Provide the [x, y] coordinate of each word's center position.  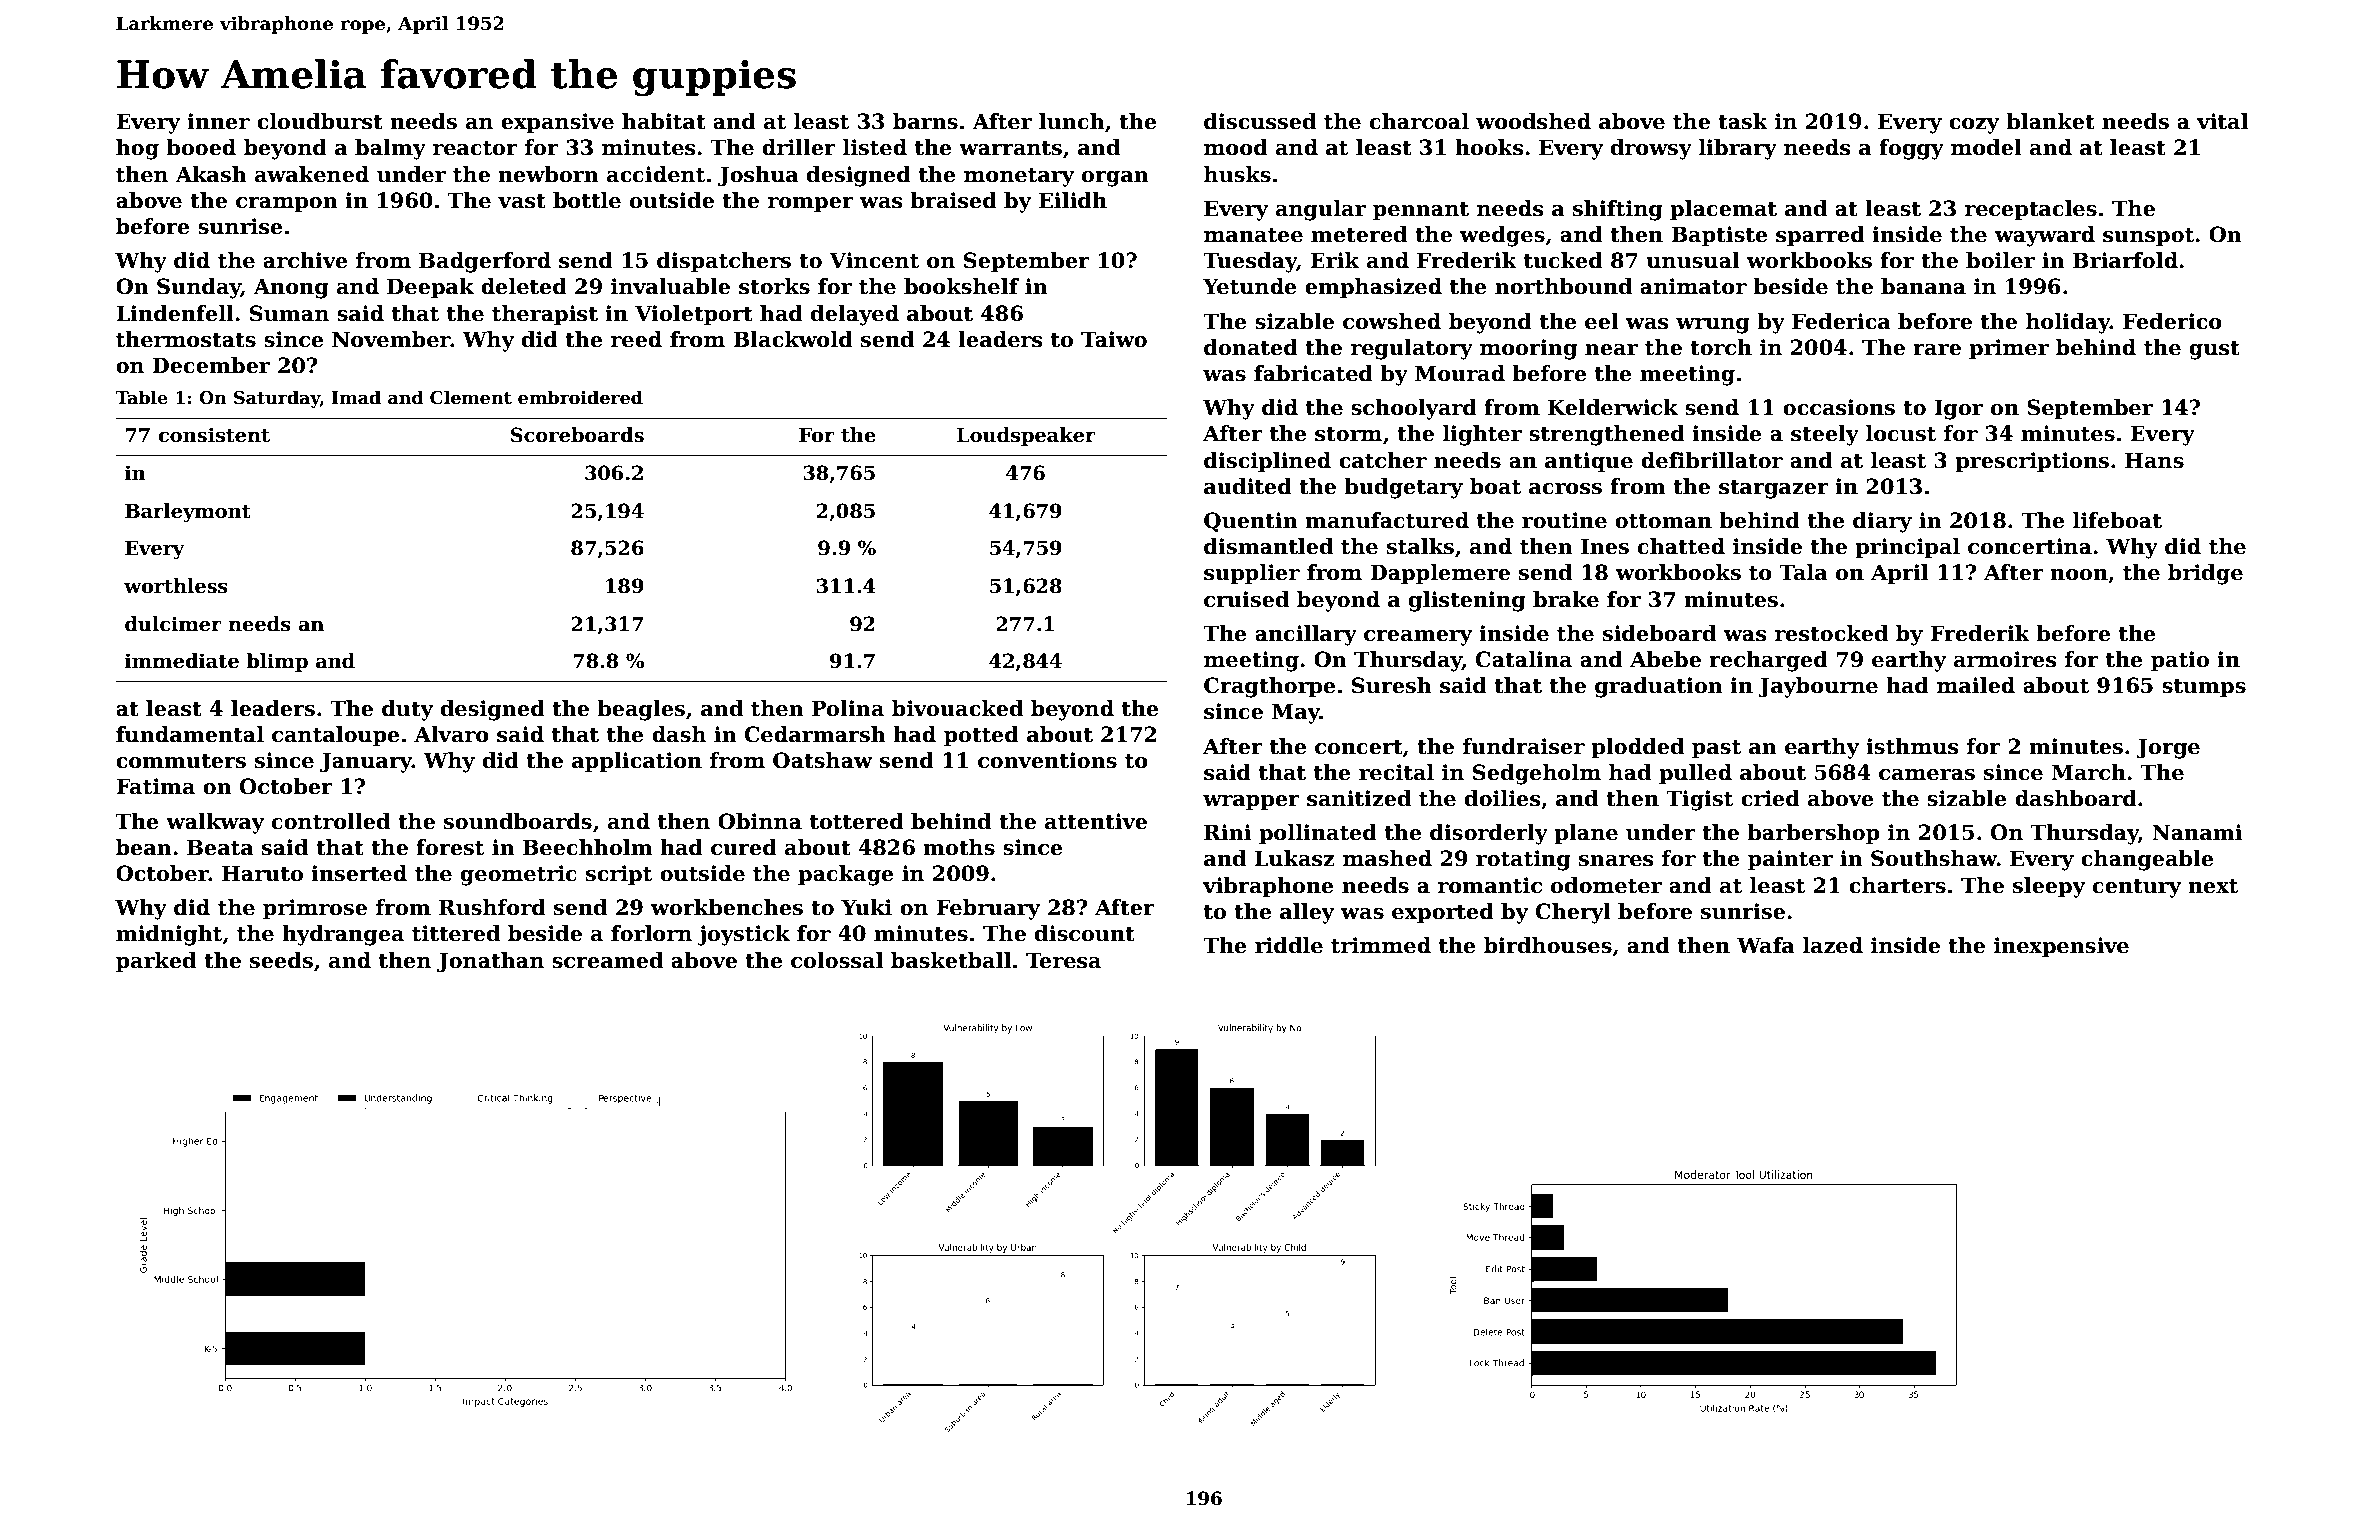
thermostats [186, 339]
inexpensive [2061, 947]
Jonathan [490, 962]
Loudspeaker [1026, 436]
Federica [1841, 321]
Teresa [1063, 960]
